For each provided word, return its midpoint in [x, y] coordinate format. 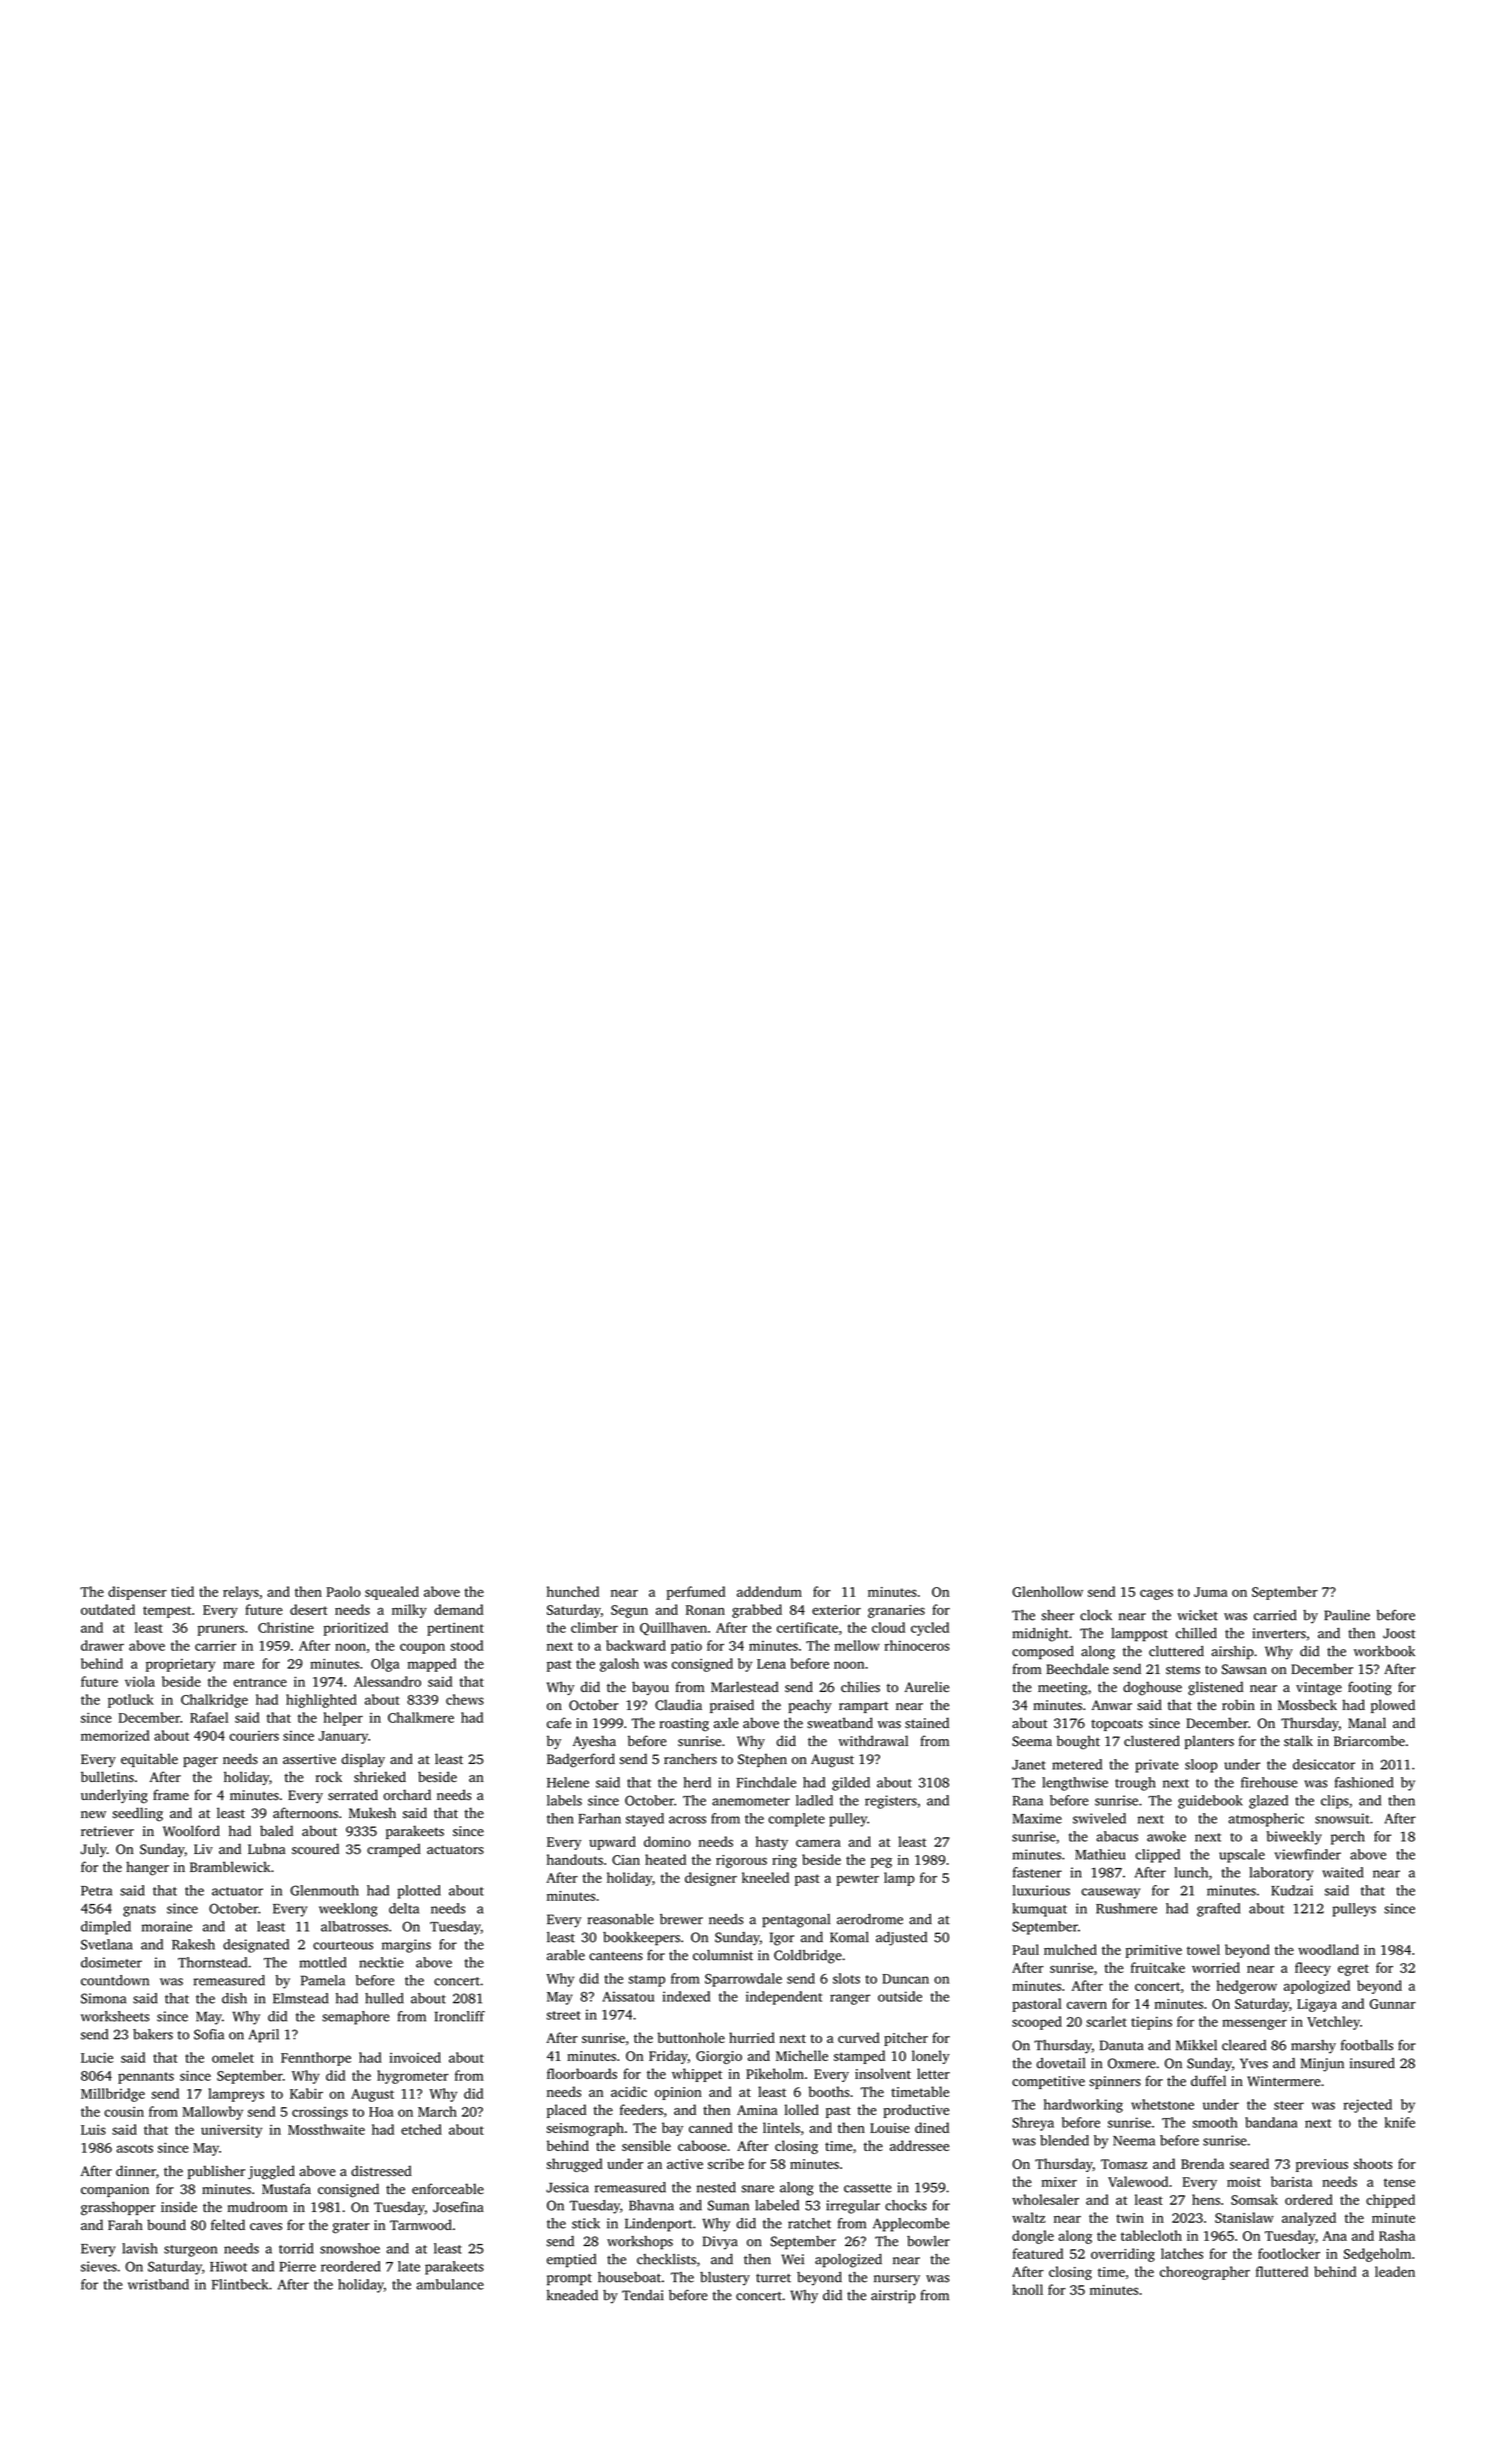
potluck [131, 1701]
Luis [93, 2130]
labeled [777, 2205]
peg [881, 1862]
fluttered [1282, 2271]
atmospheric [1266, 1820]
